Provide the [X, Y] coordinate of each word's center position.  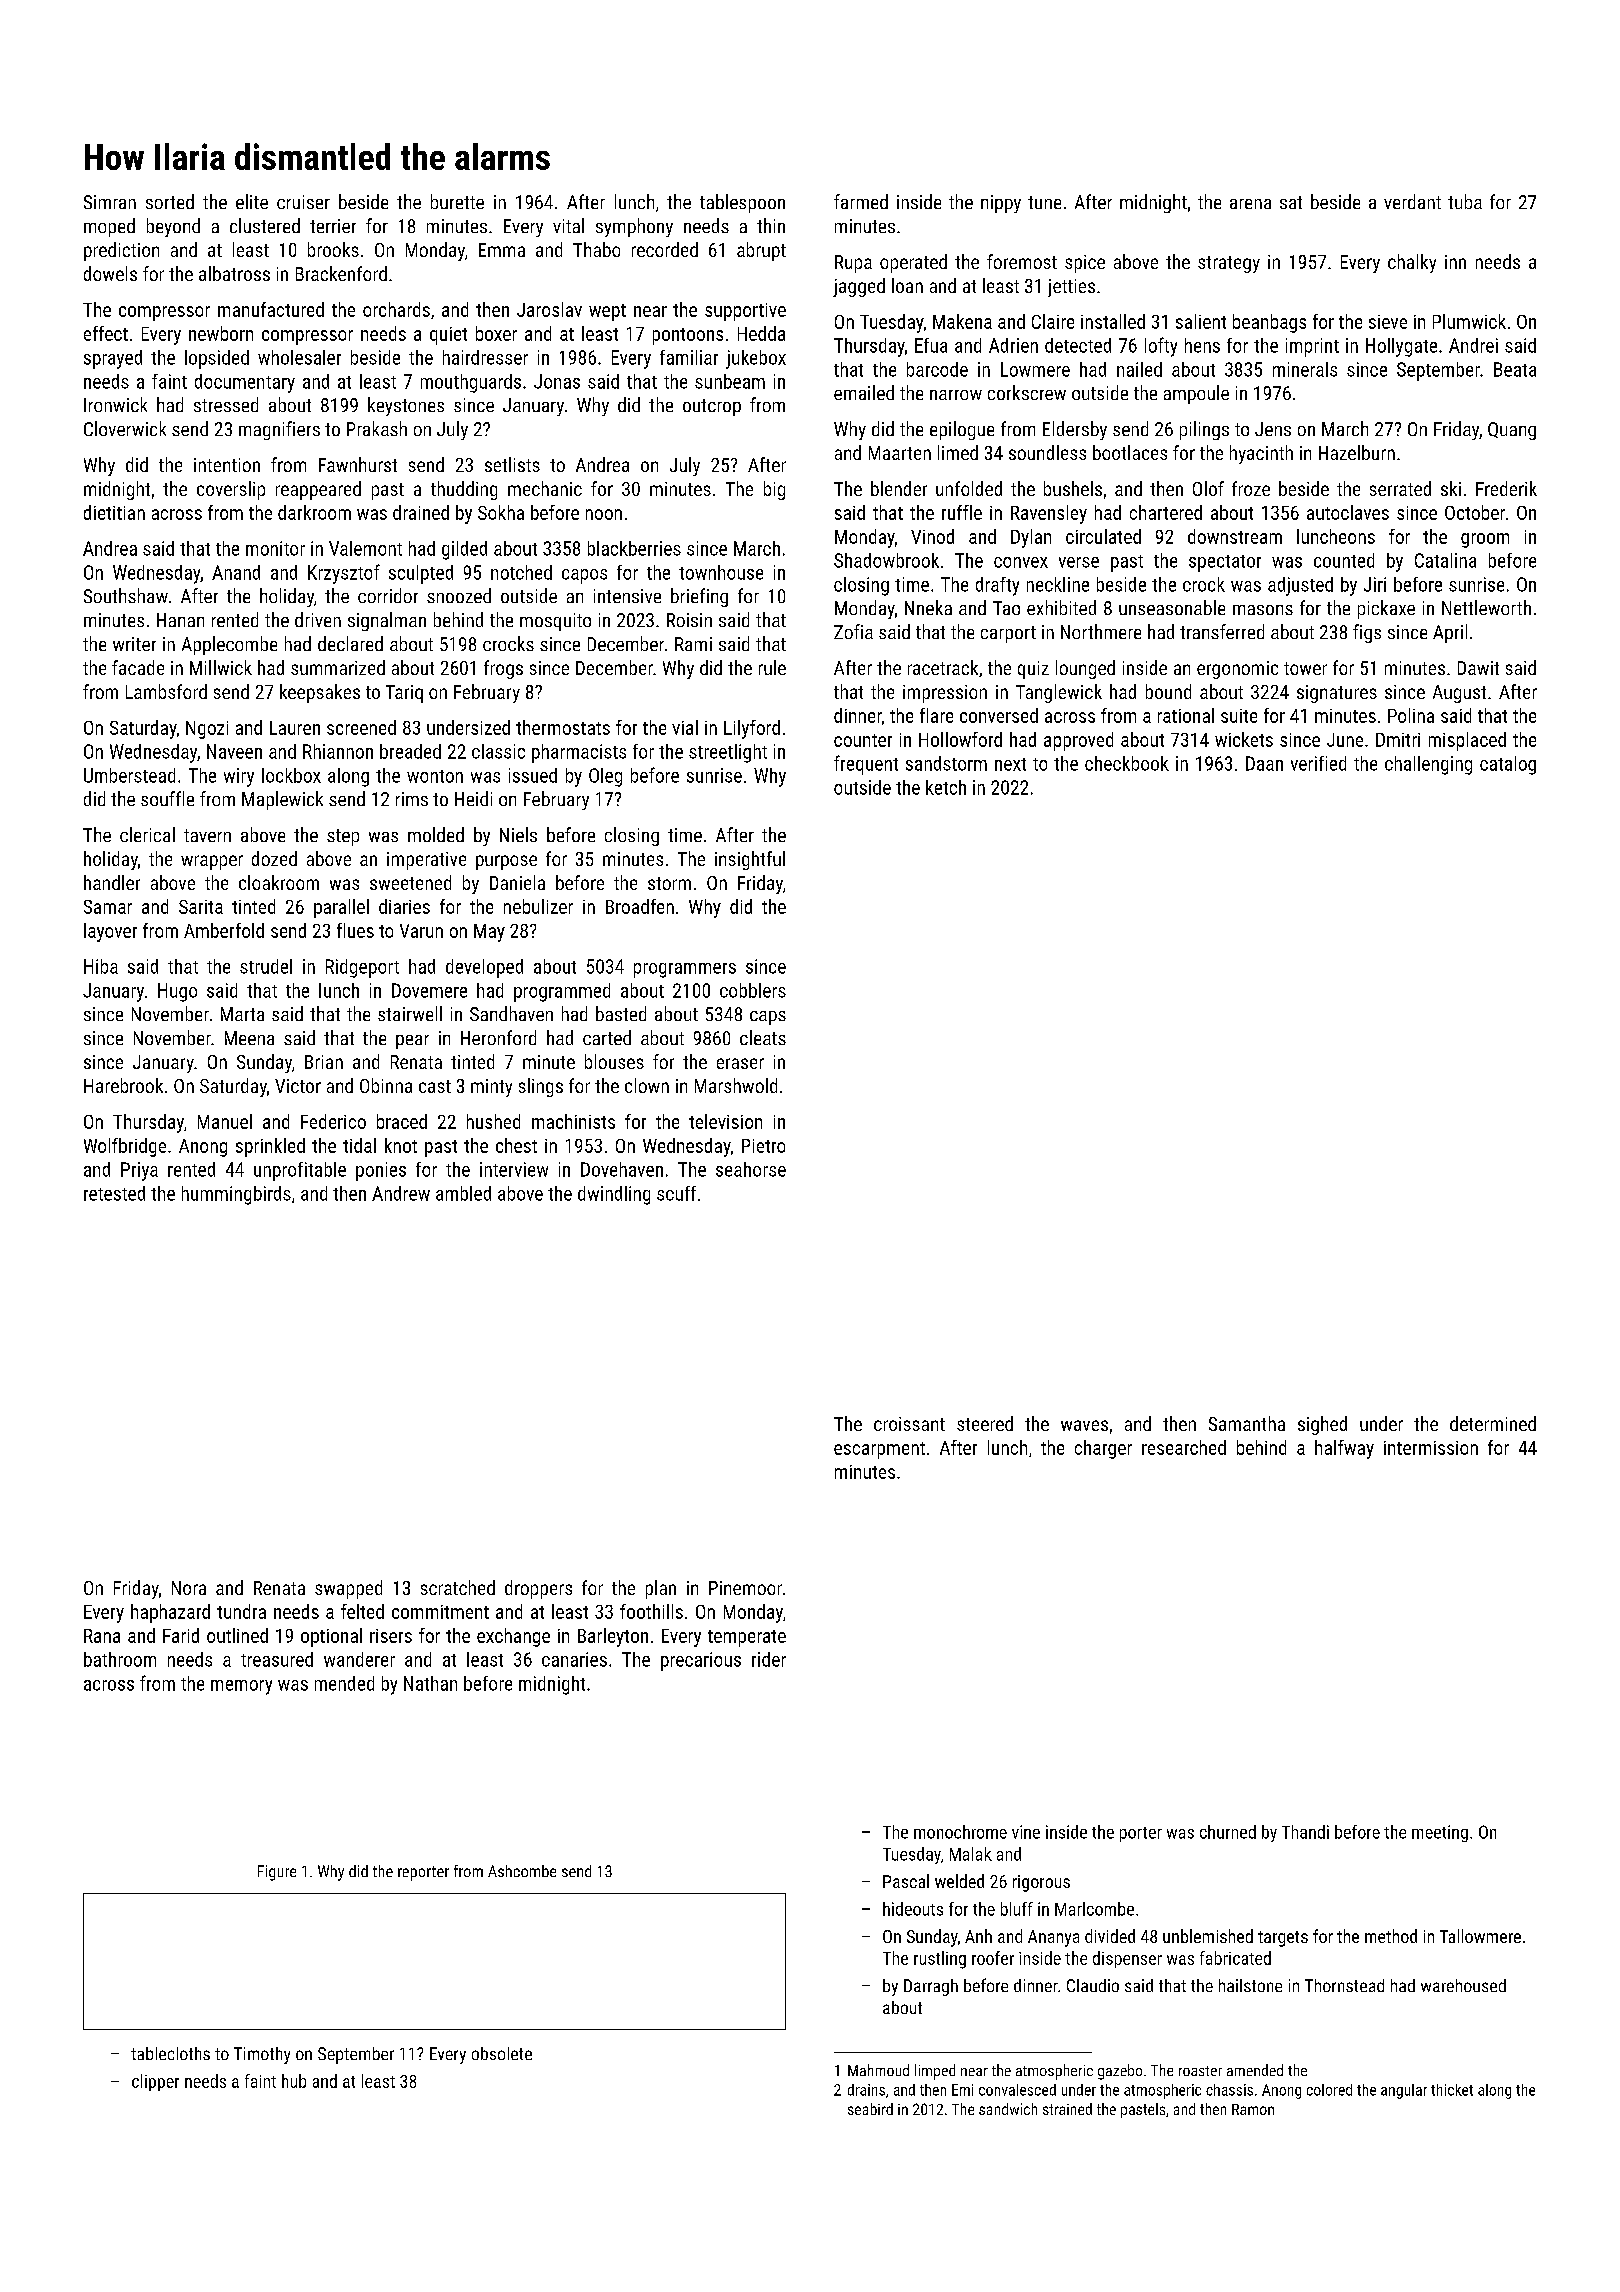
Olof [1208, 488]
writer [134, 644]
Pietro [763, 1146]
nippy [1001, 204]
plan [661, 1589]
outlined [237, 1635]
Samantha [1247, 1423]
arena [1250, 204]
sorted [170, 201]
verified [1318, 763]
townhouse [721, 572]
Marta [242, 1014]
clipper [155, 2082]
